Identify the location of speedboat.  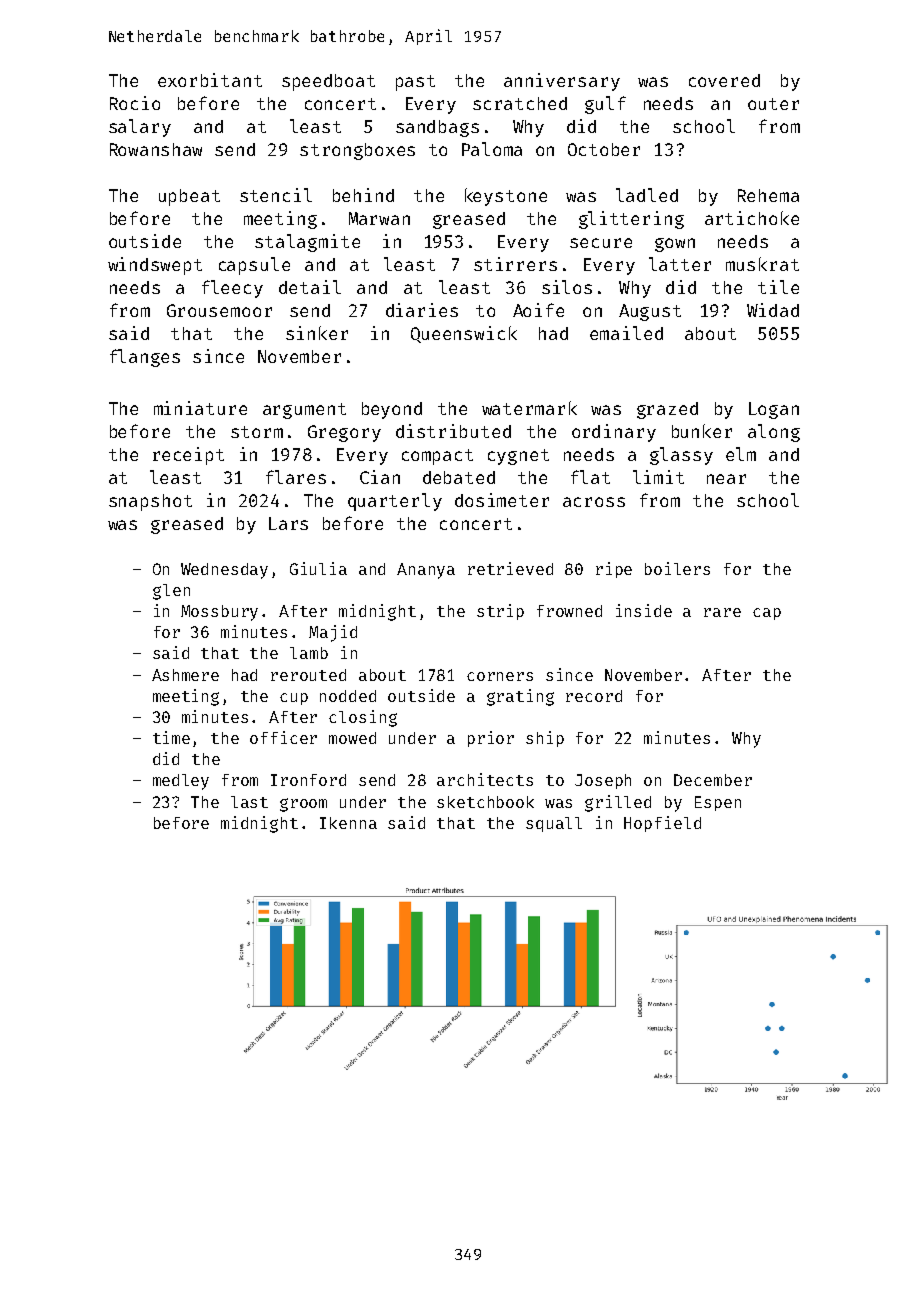
(328, 82).
